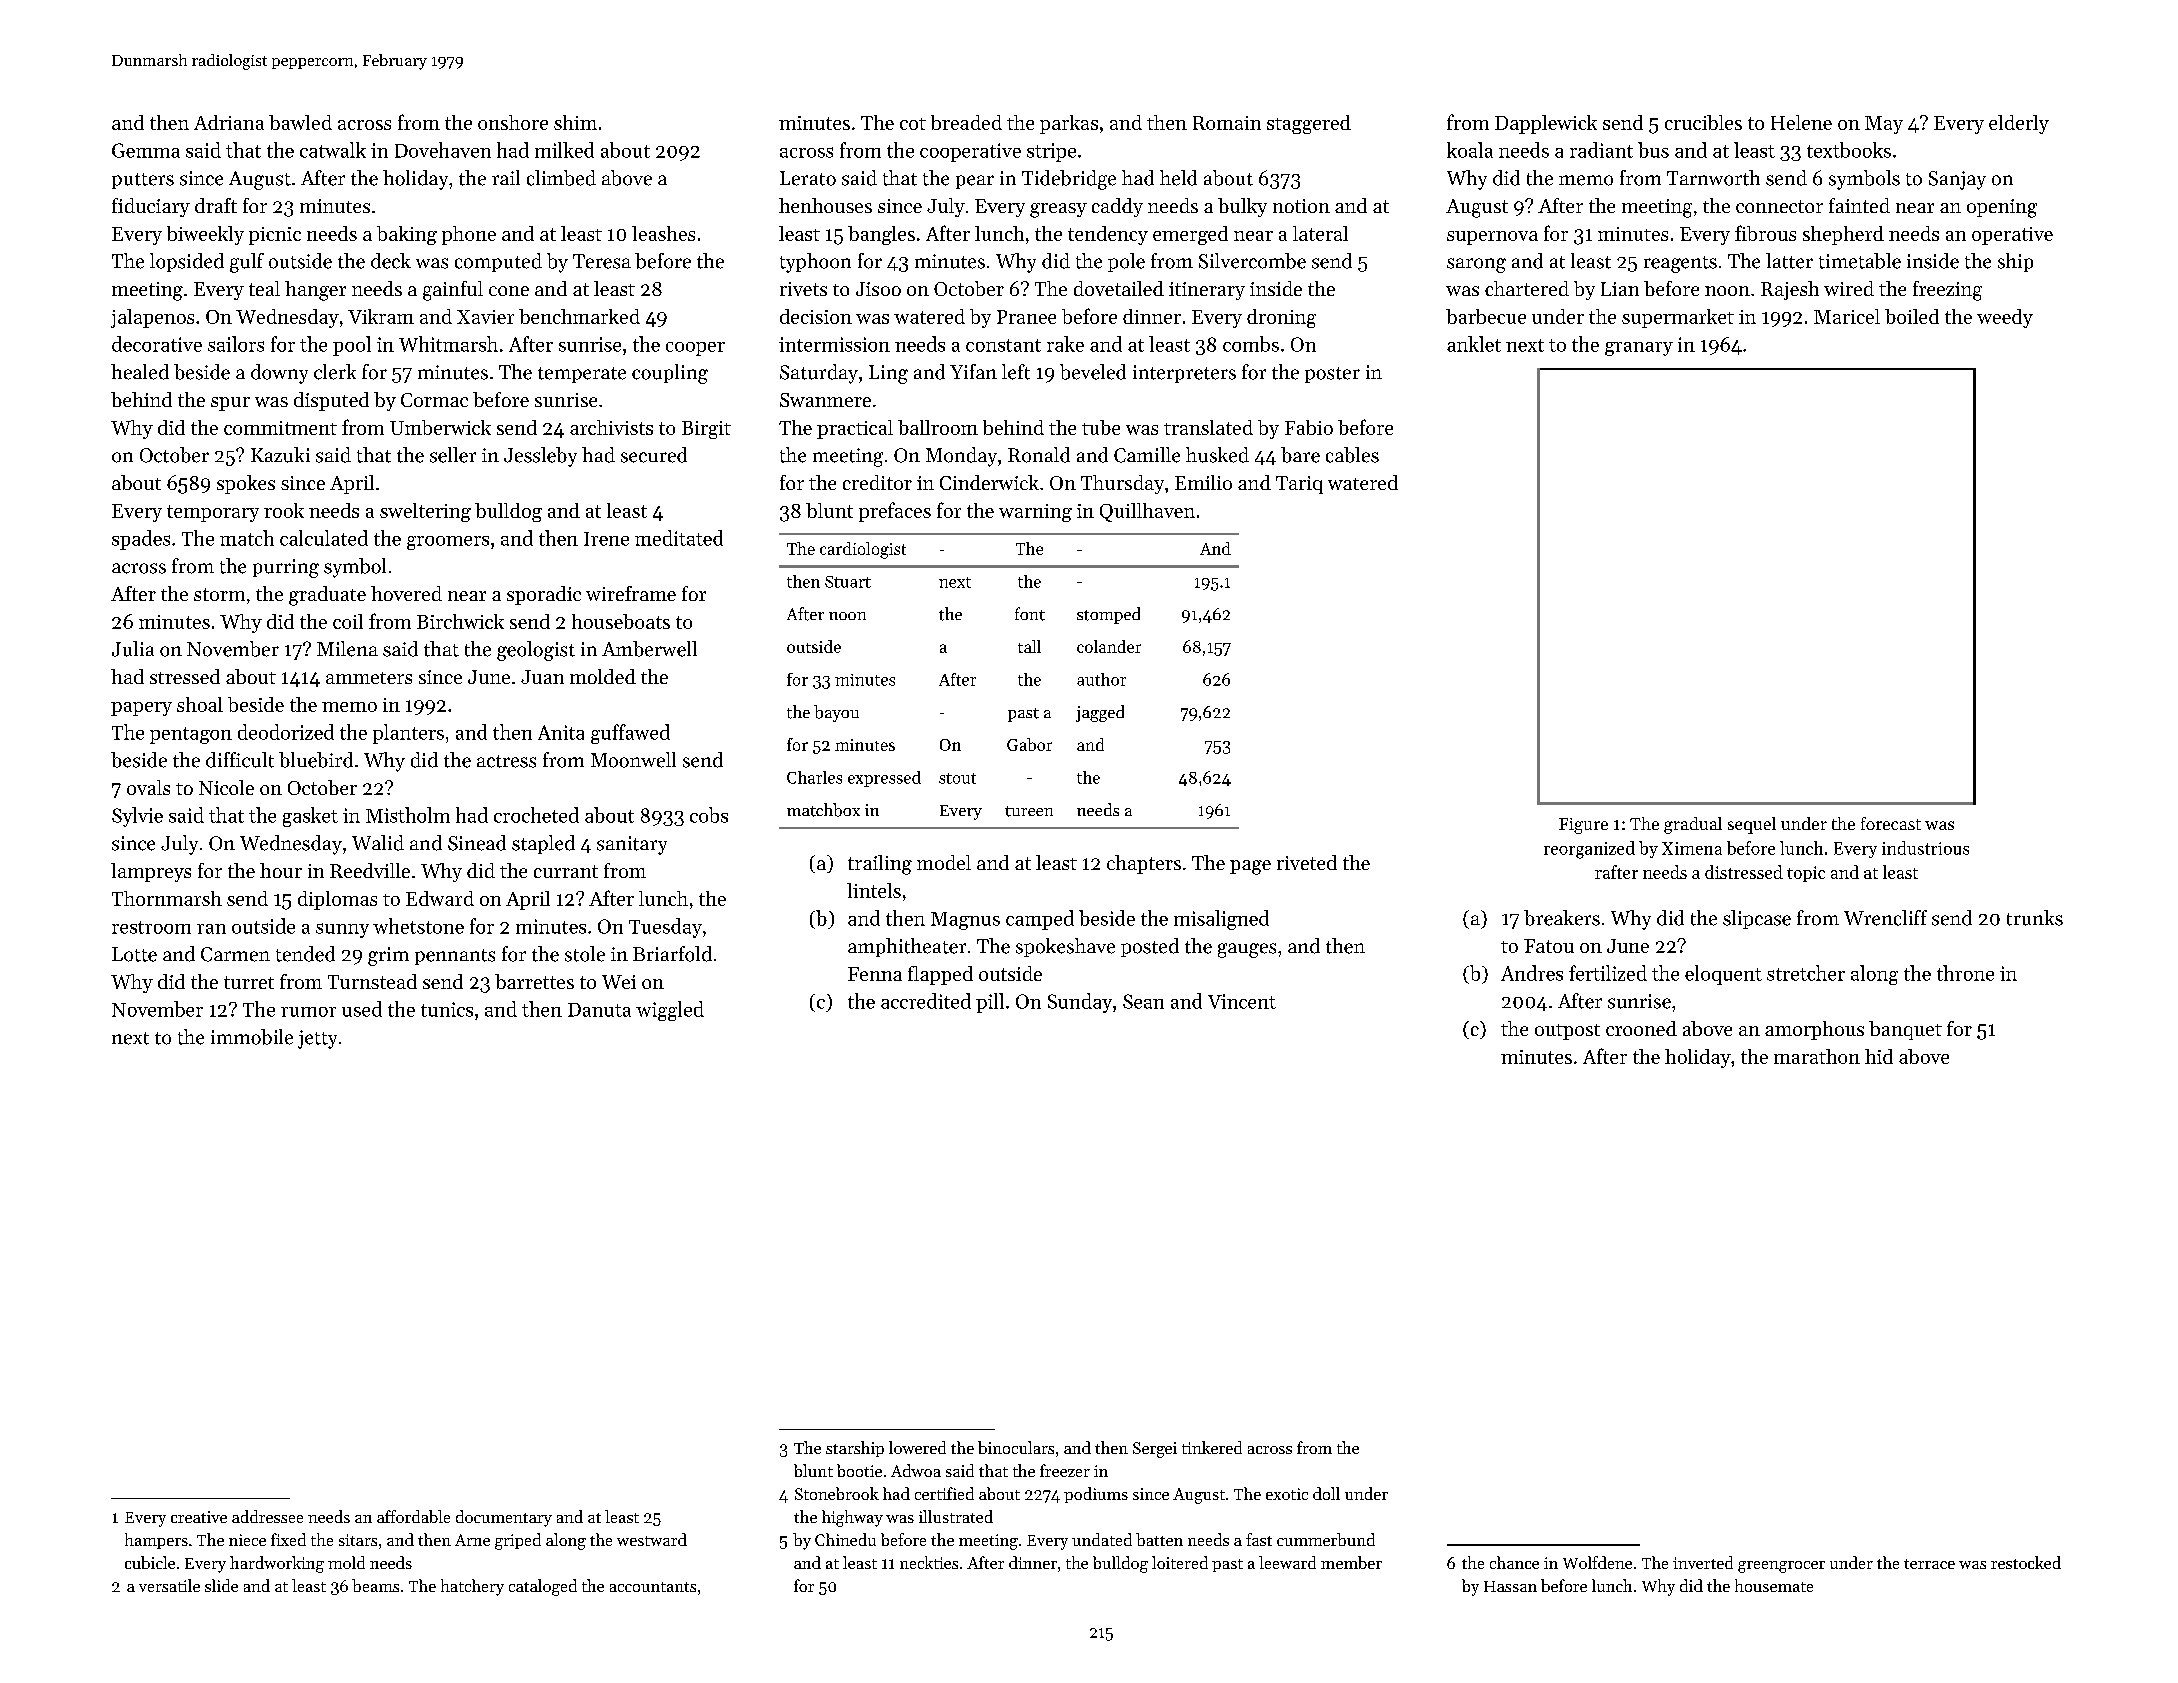  I want to click on gradual, so click(1693, 825).
